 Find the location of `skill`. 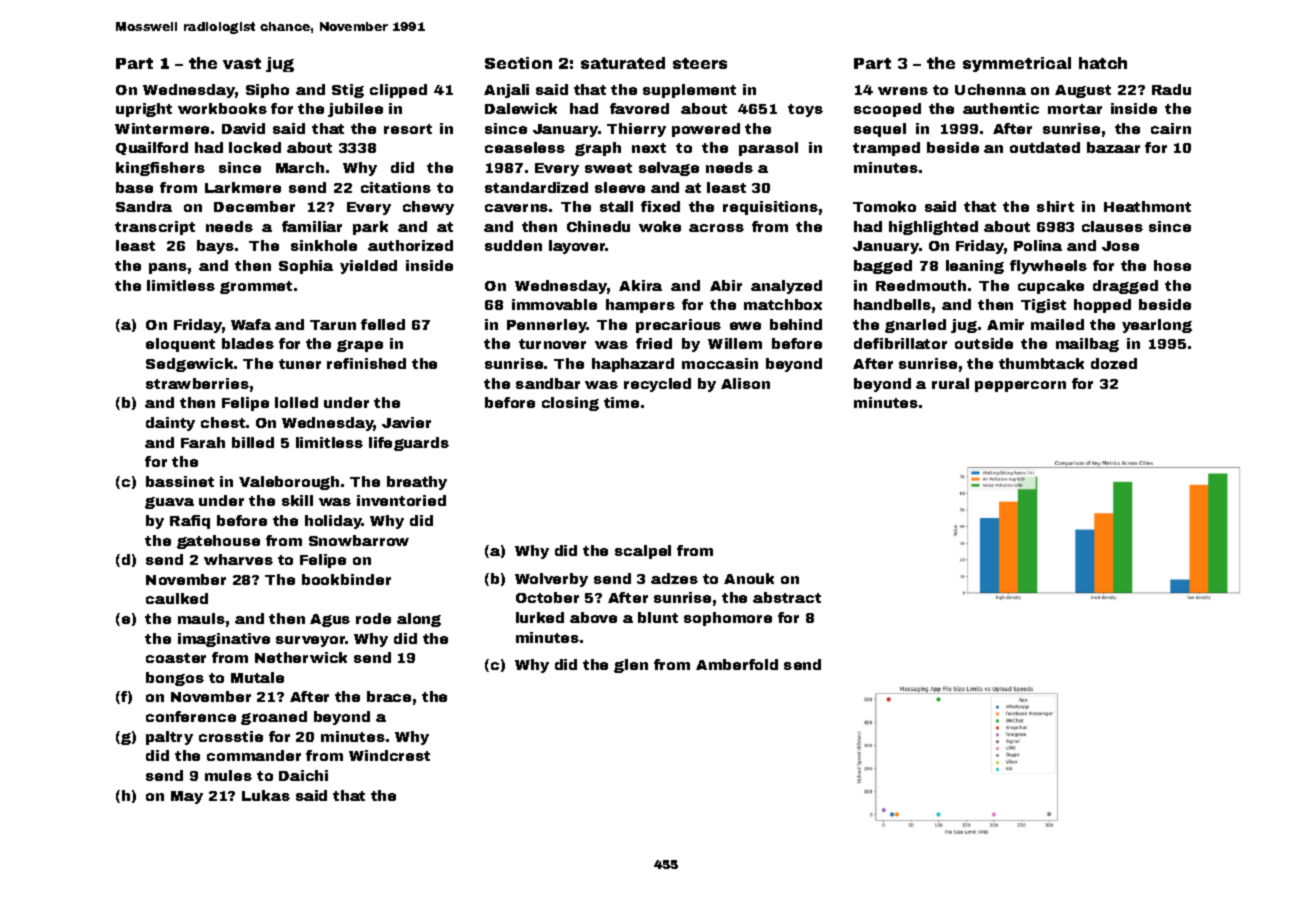

skill is located at coordinates (297, 500).
